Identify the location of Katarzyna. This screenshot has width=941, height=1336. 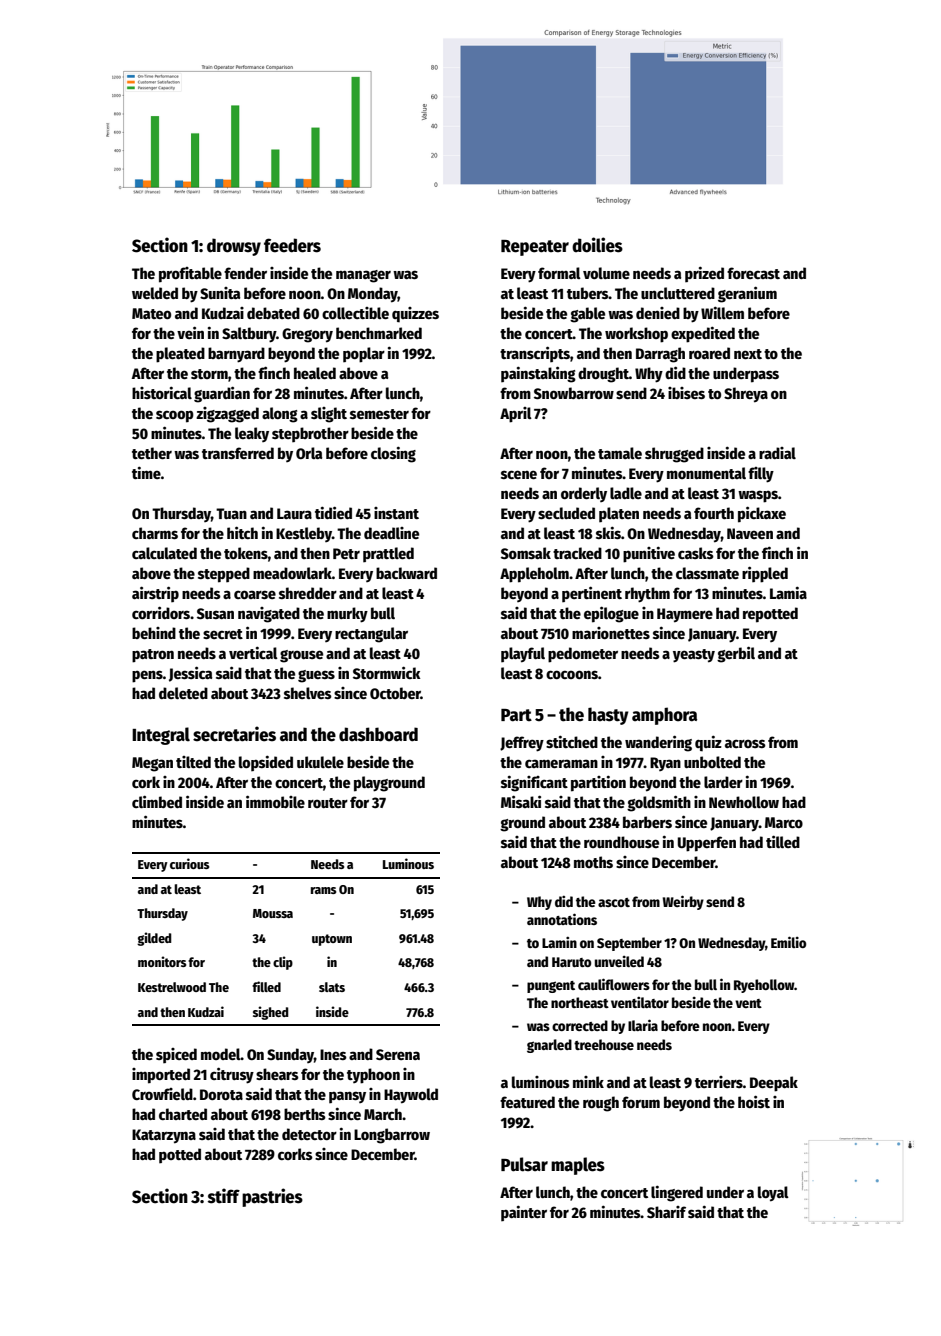
(164, 1136).
